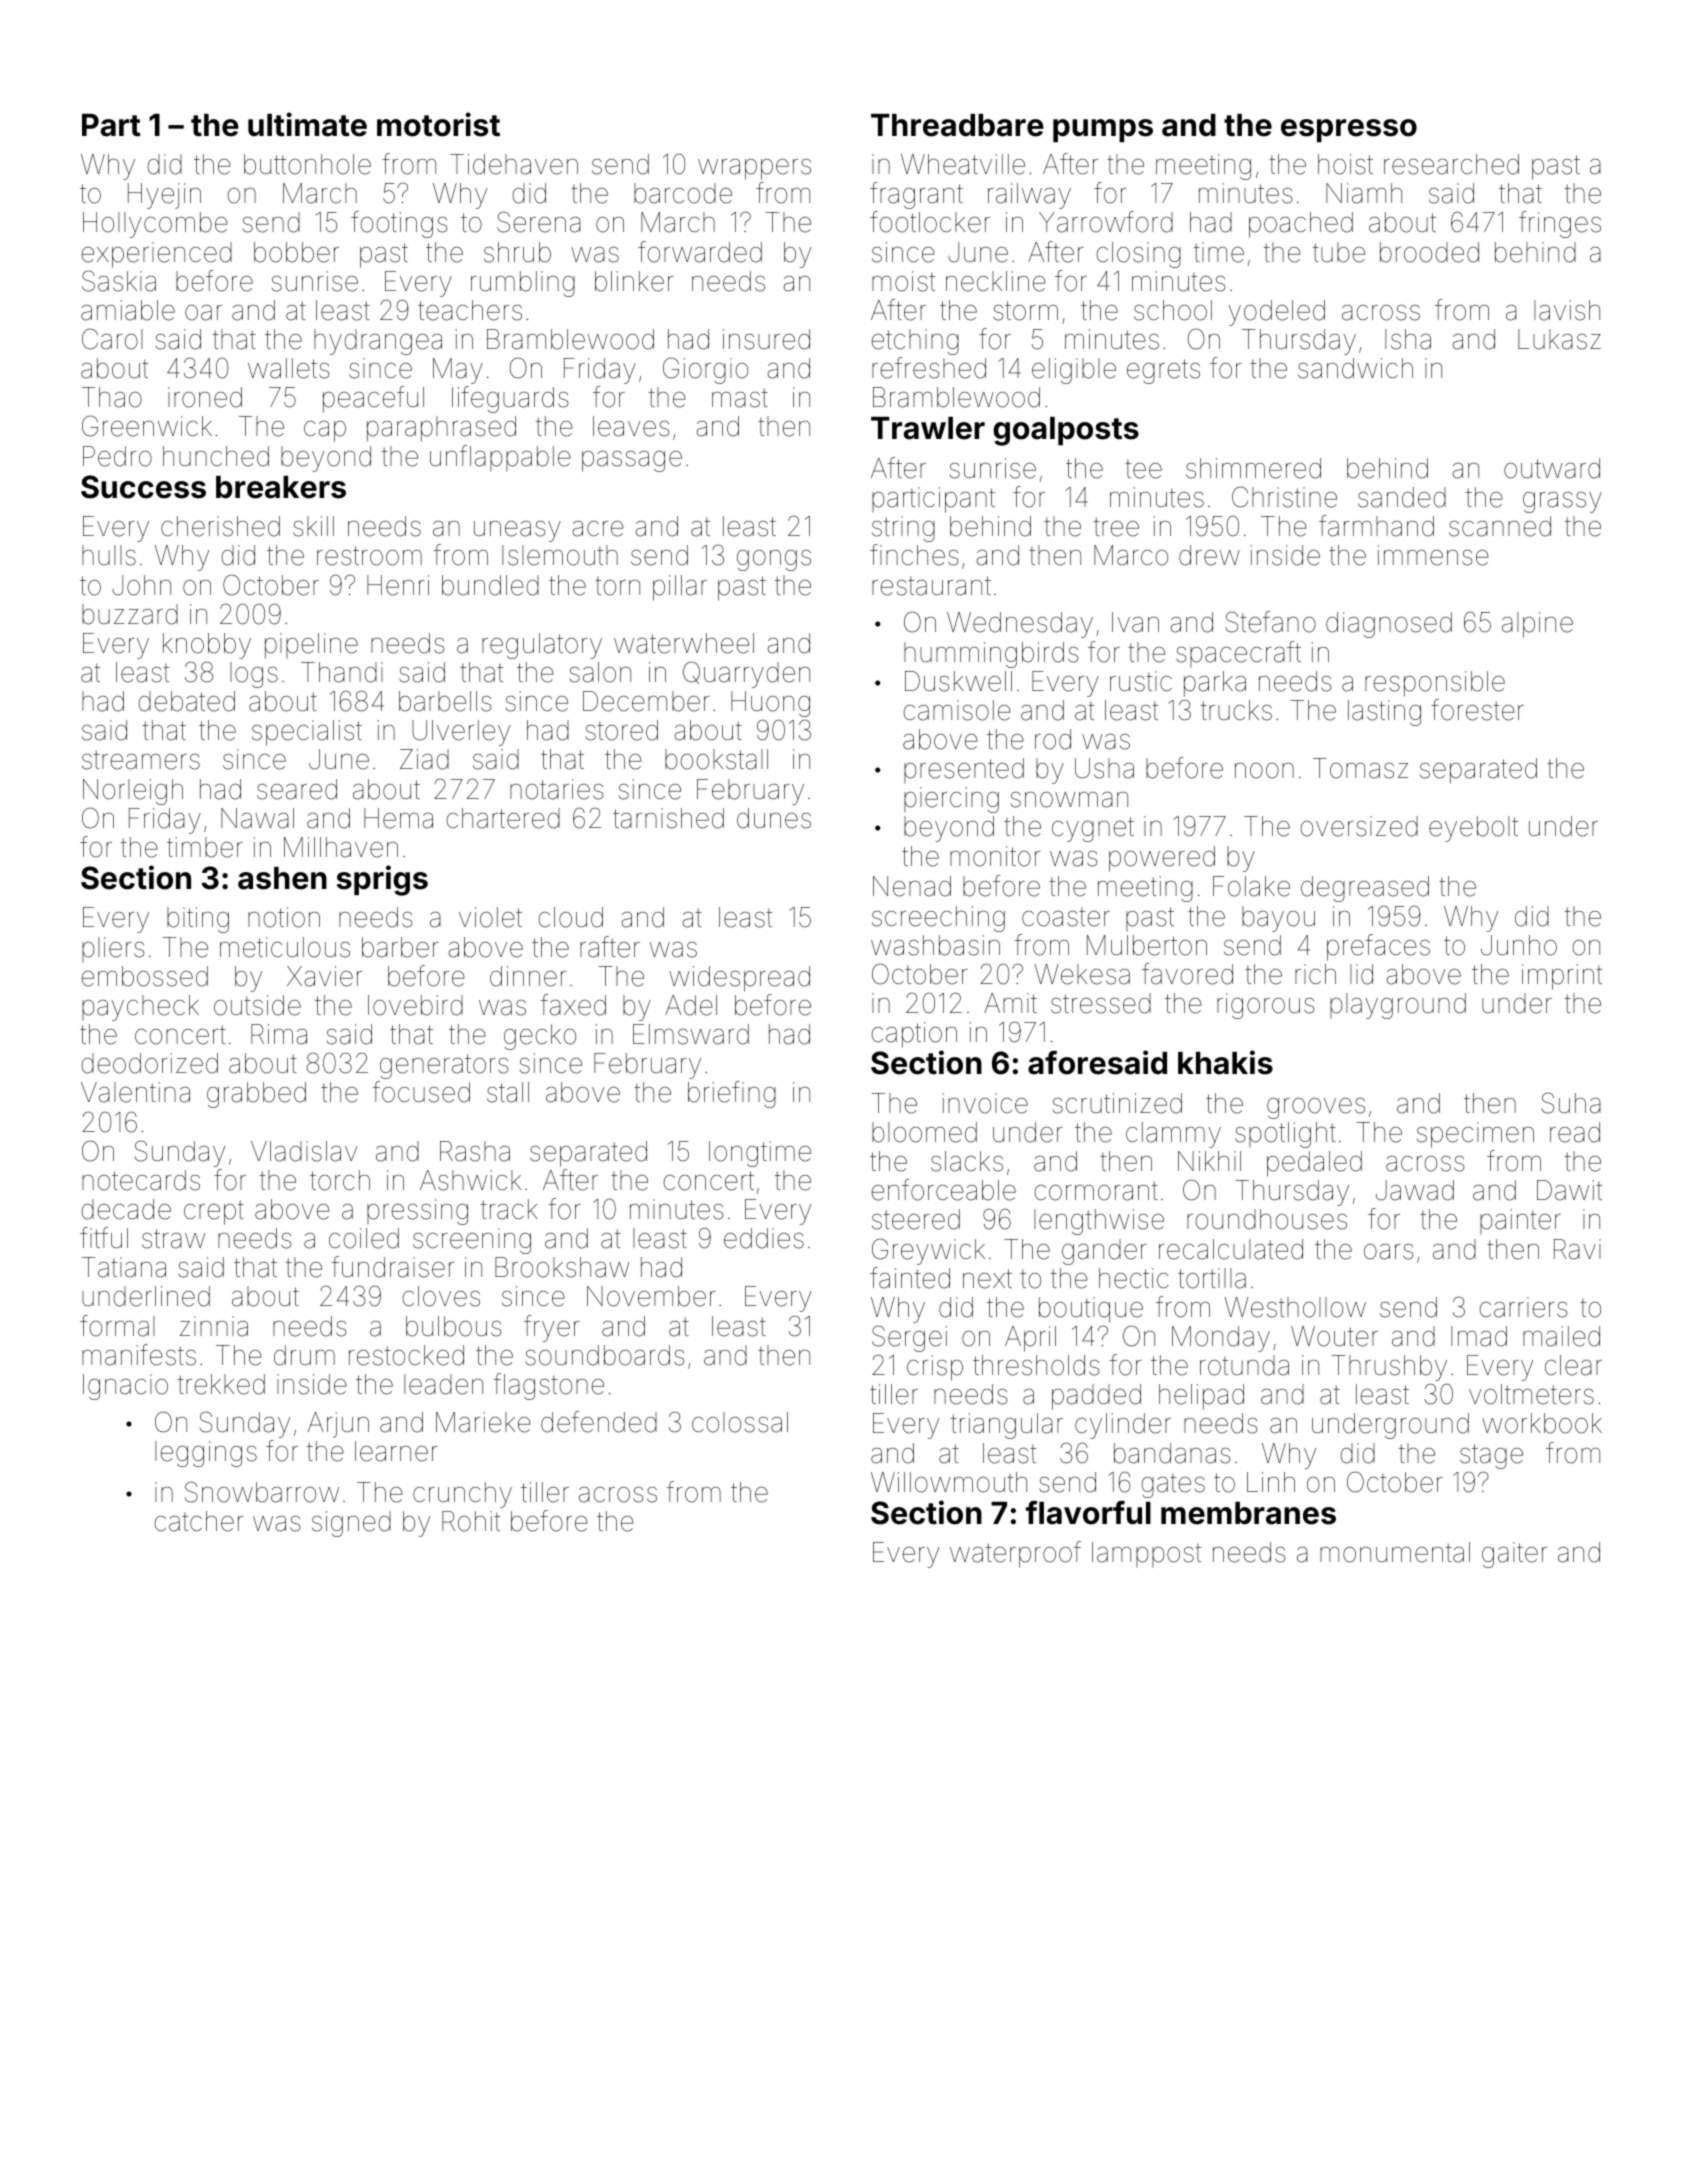  Describe the element at coordinates (754, 169) in the screenshot. I see `wrappers` at that location.
